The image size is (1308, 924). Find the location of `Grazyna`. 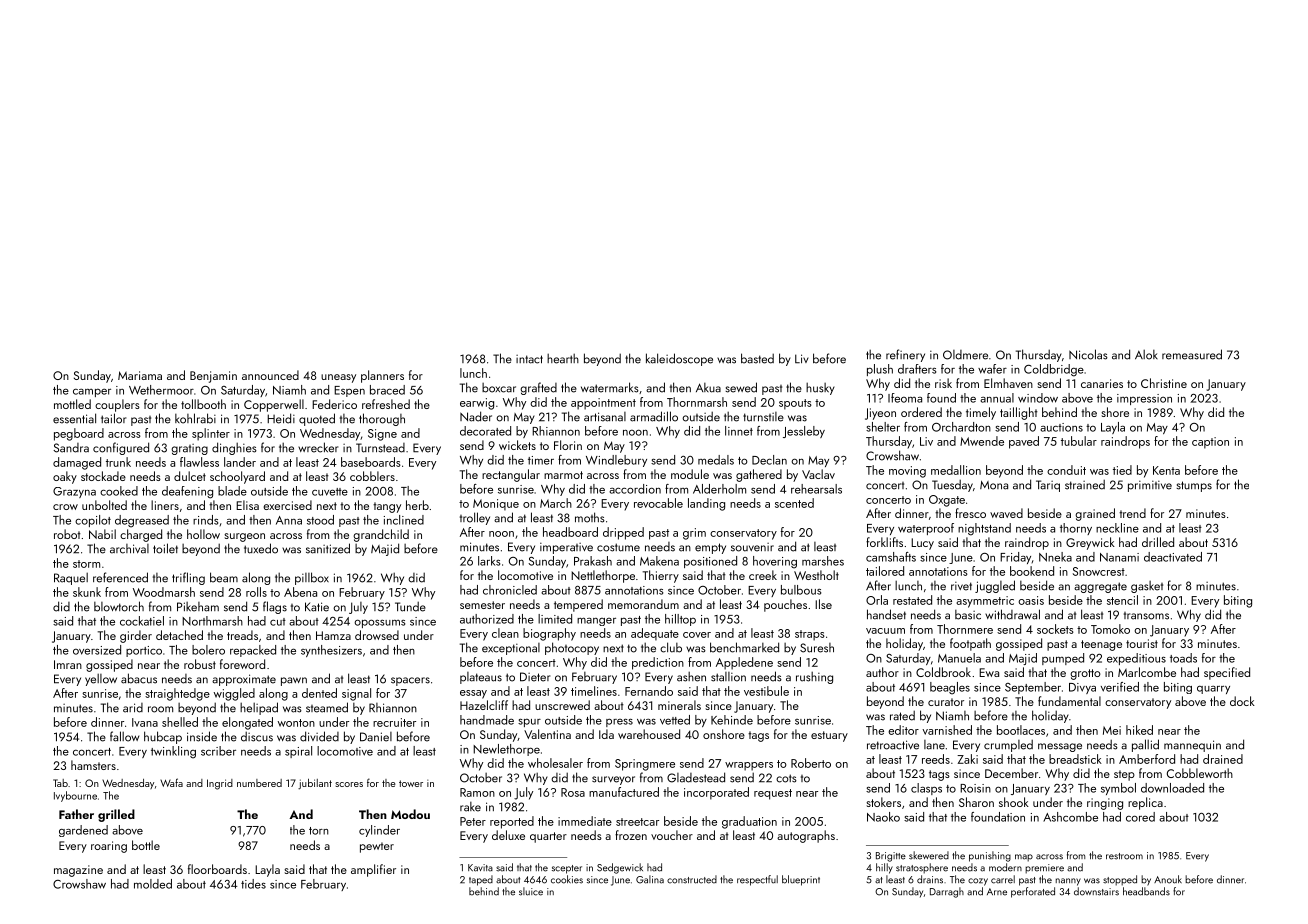

Grazyna is located at coordinates (74, 492).
